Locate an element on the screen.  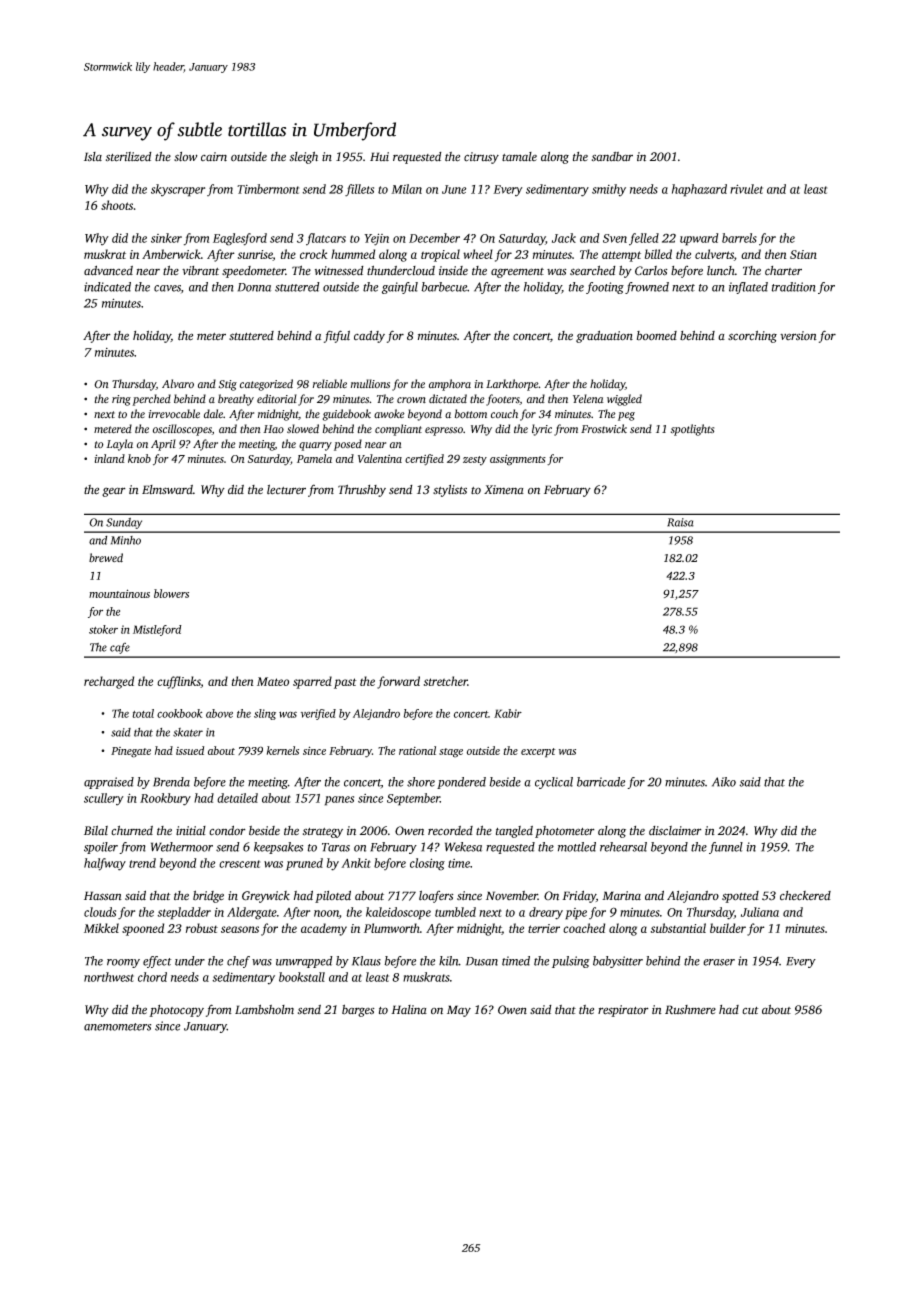
sandbar is located at coordinates (612, 157).
